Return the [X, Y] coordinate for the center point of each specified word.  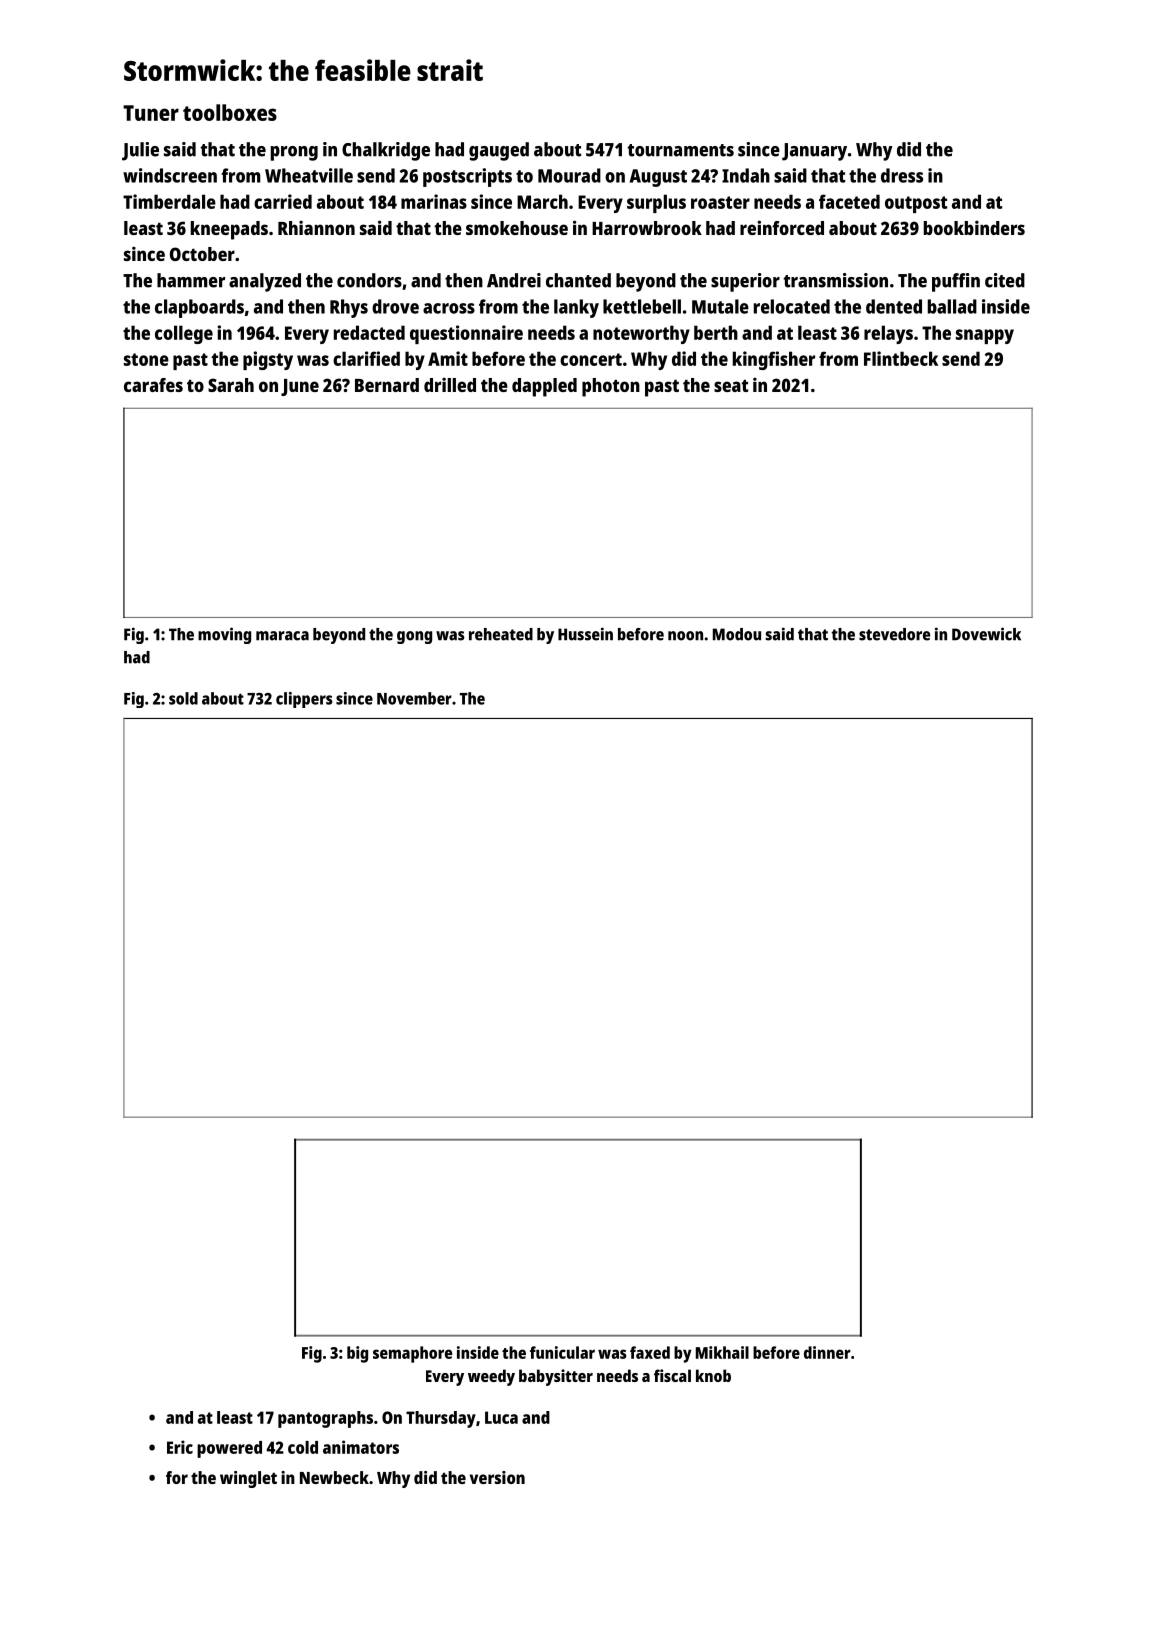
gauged [499, 151]
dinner [827, 1352]
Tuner [151, 113]
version [497, 1477]
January [814, 152]
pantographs [325, 1419]
